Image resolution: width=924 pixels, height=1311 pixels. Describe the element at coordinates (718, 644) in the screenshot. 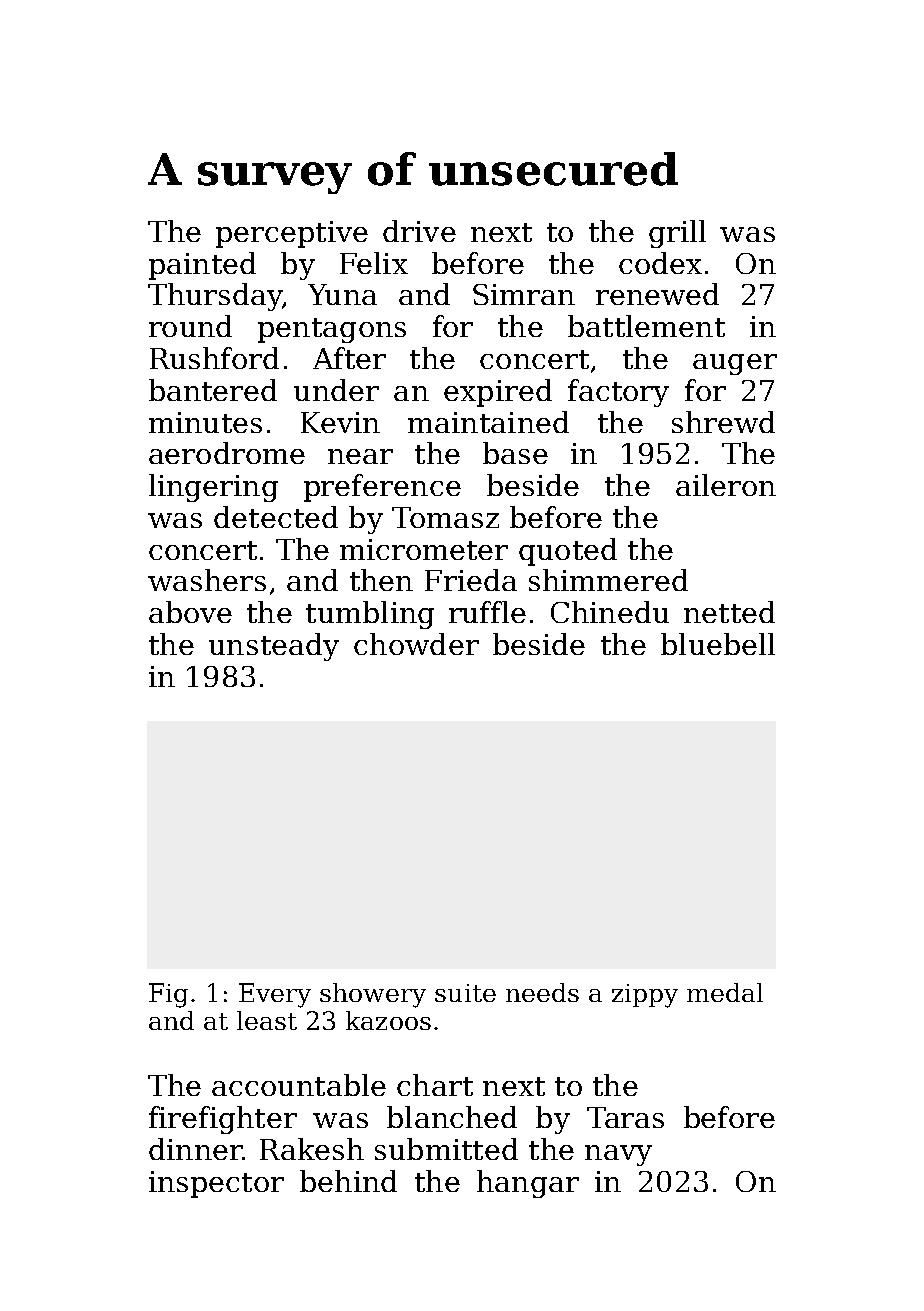

I see `bluebell` at that location.
